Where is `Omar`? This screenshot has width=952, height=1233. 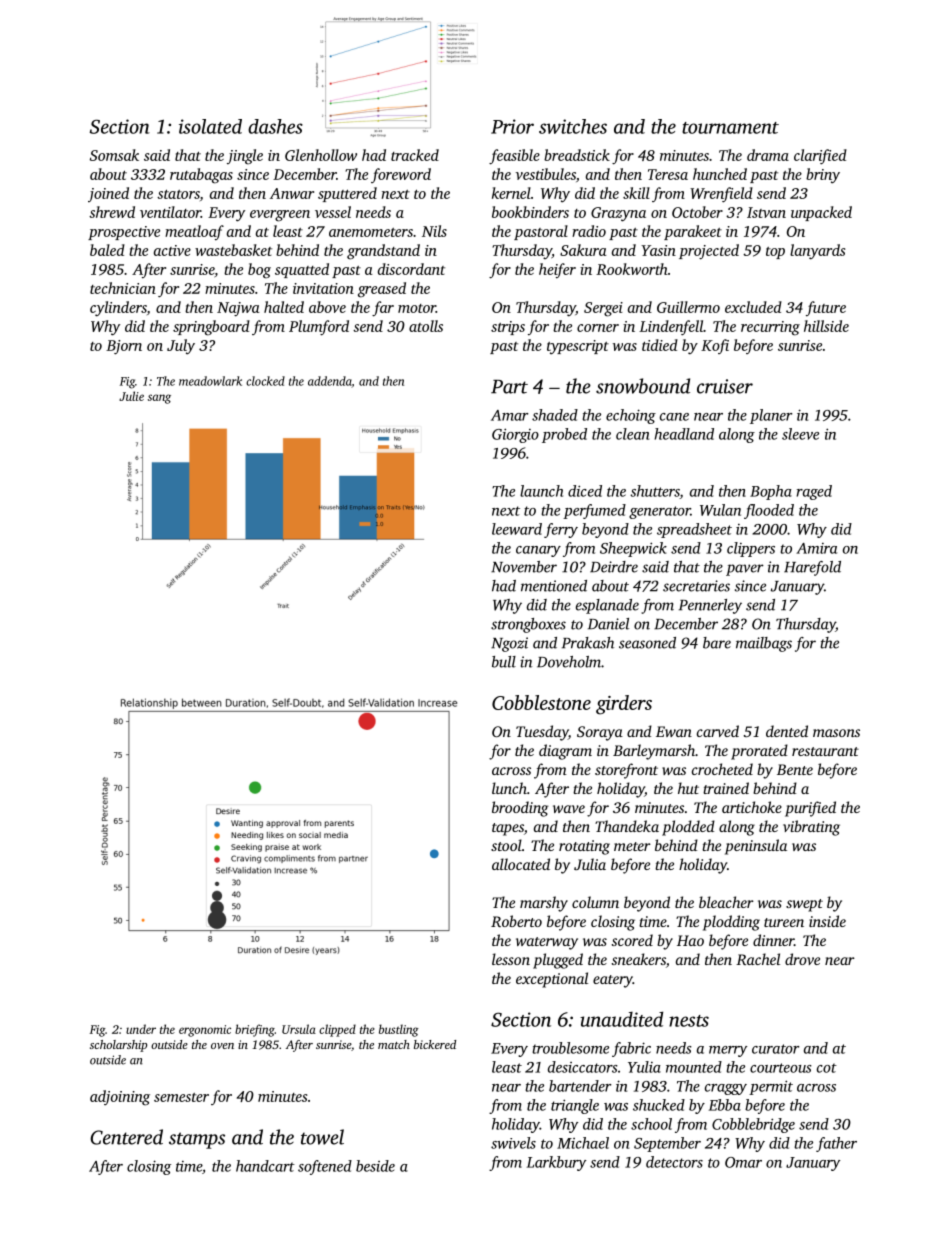
Omar is located at coordinates (743, 1162).
